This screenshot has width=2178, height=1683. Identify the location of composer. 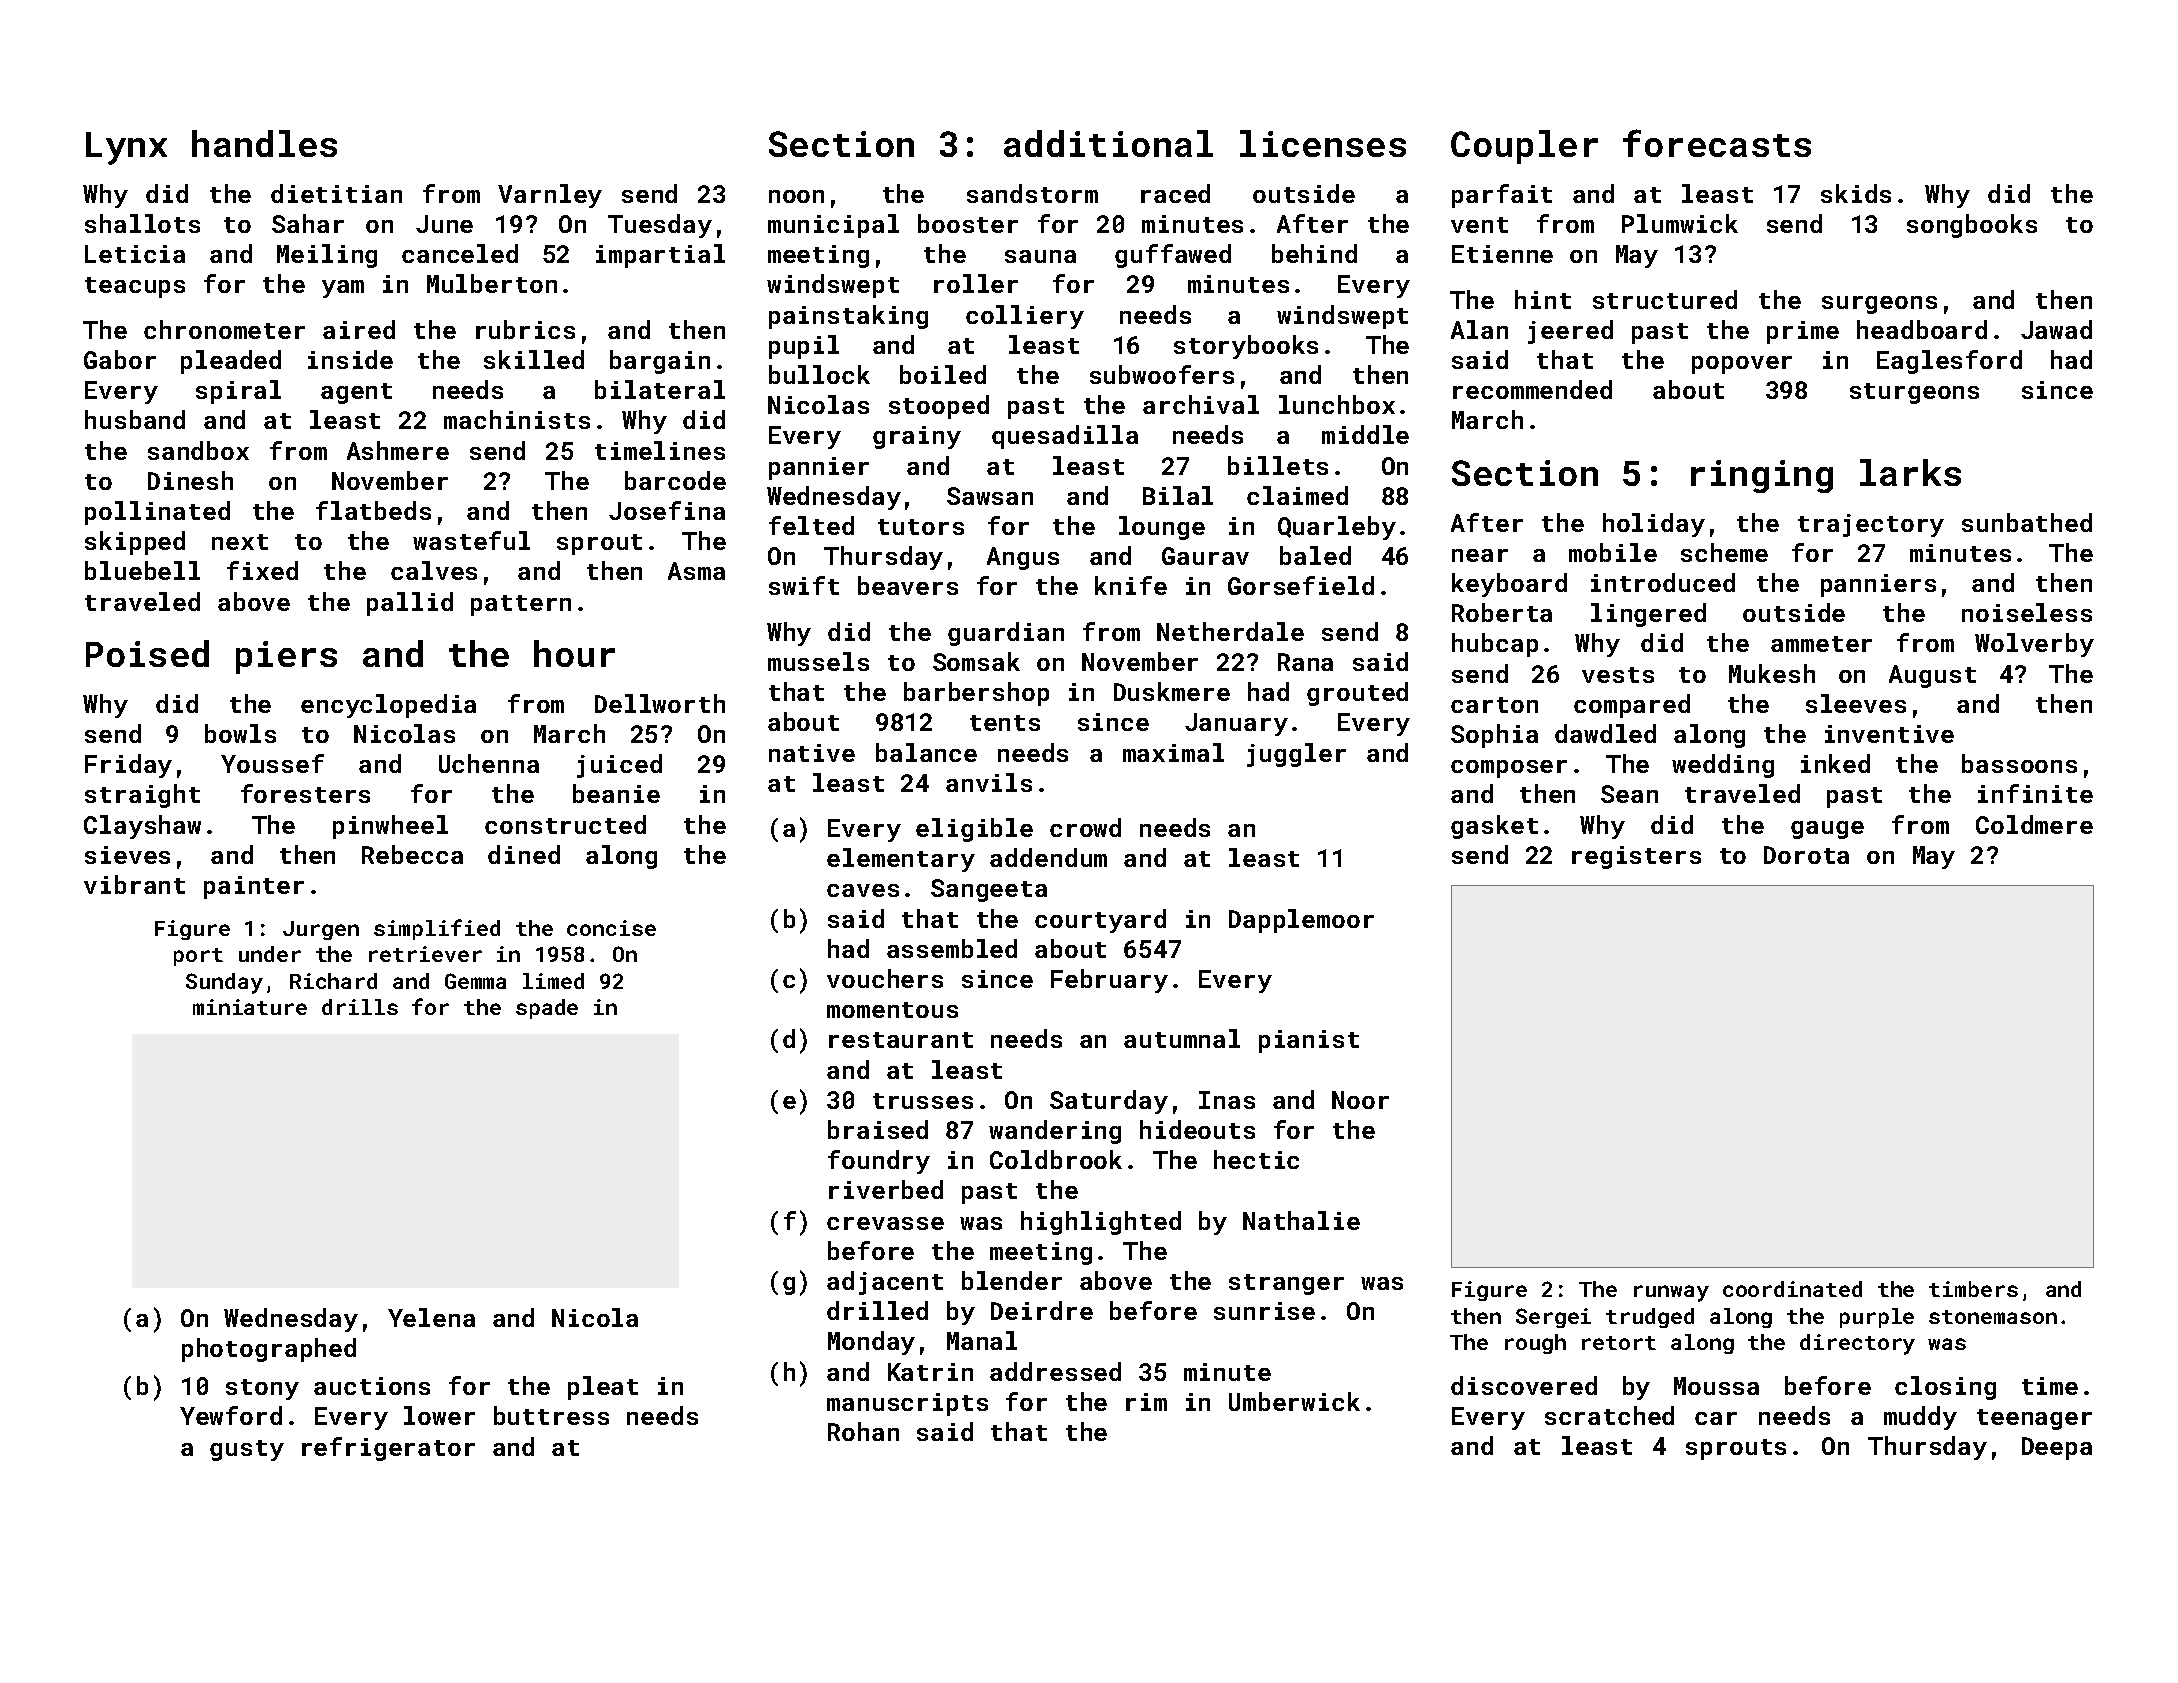
(1509, 769).
